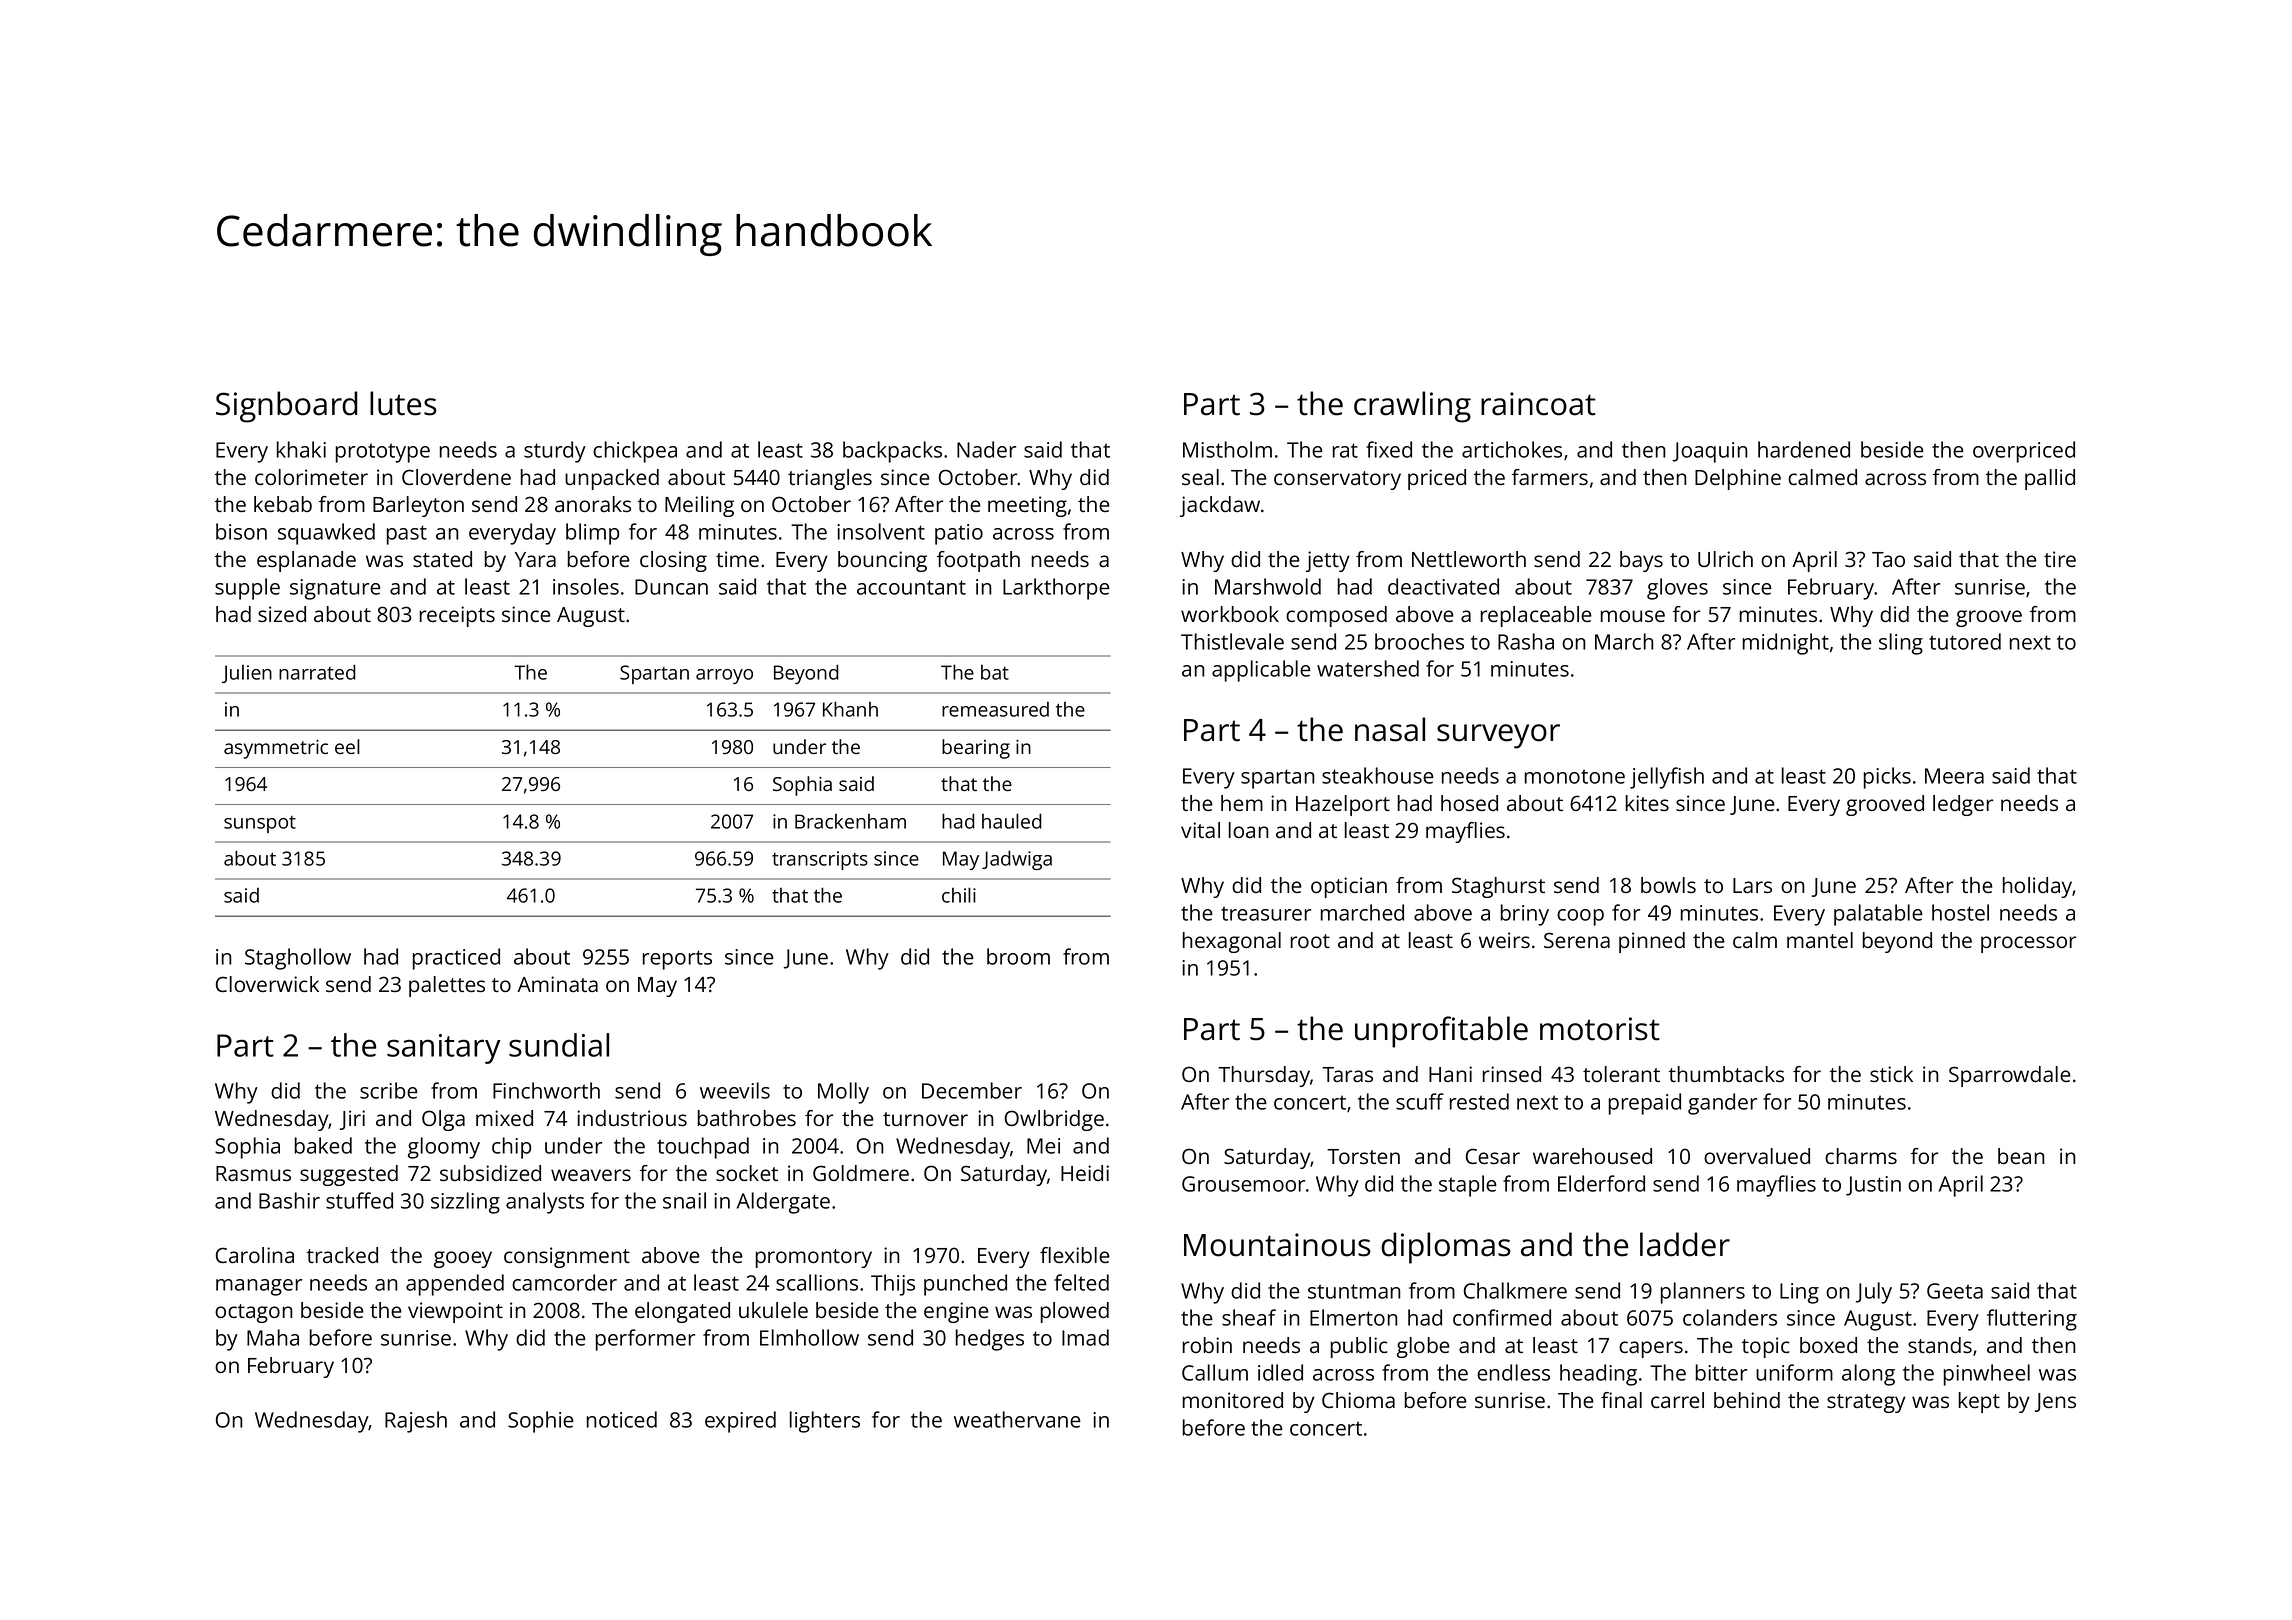 The width and height of the page is (2292, 1620). Describe the element at coordinates (1538, 404) in the page. I see `raincoat` at that location.
